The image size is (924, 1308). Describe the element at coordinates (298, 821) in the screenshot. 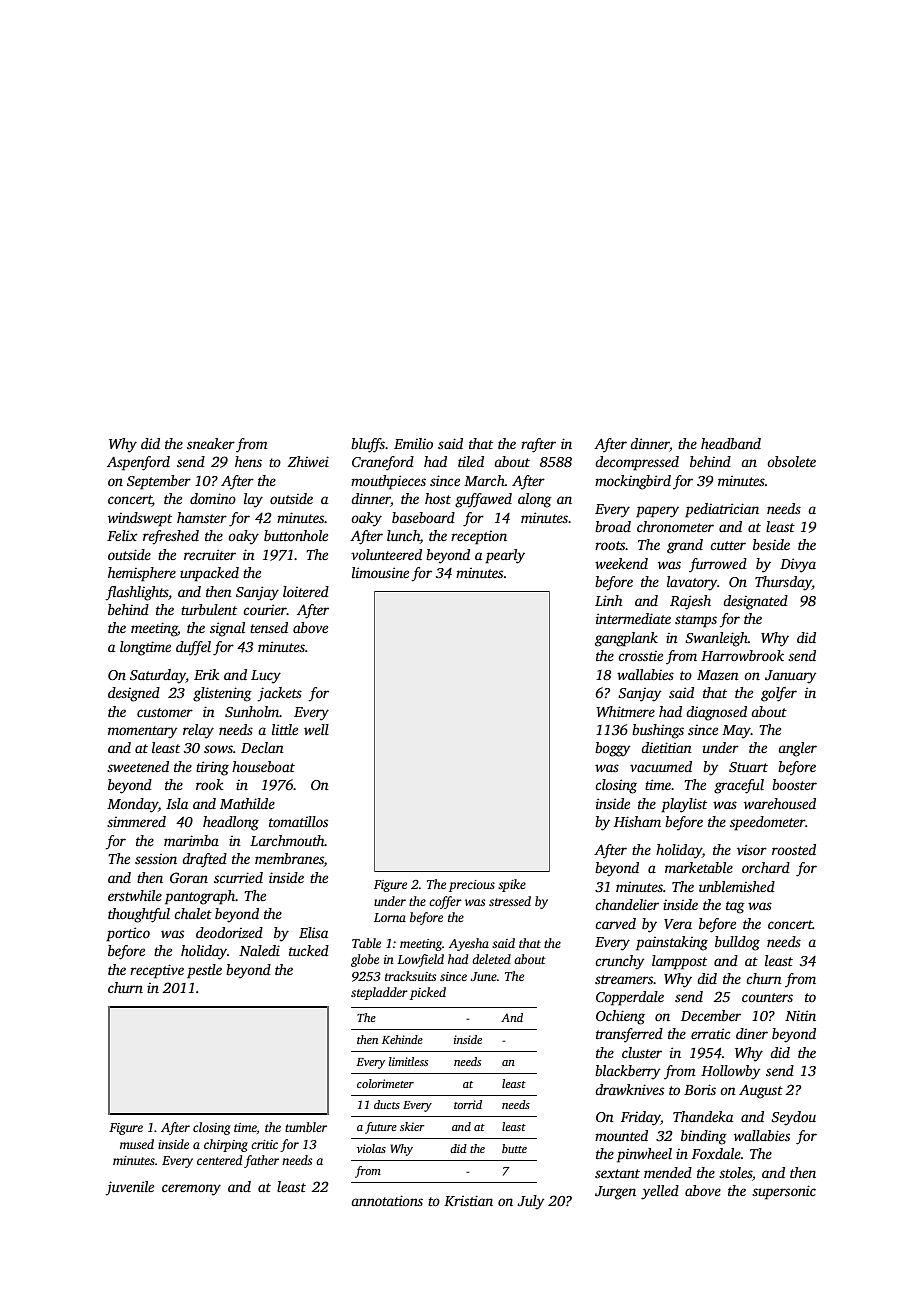

I see `tomatillos` at that location.
